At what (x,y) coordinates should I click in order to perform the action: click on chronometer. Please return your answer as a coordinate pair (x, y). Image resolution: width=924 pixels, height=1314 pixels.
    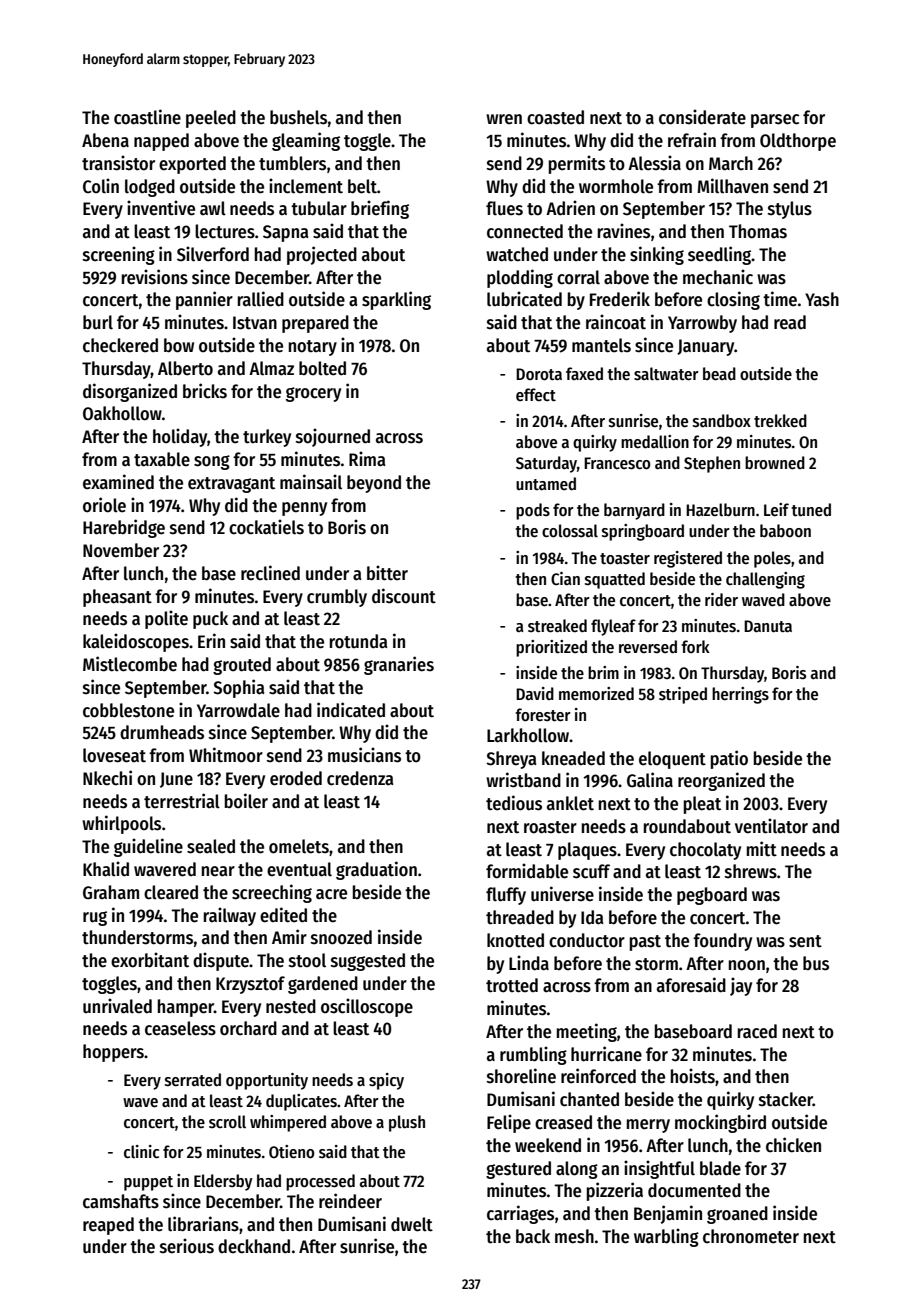
    Looking at the image, I should click on (751, 1236).
